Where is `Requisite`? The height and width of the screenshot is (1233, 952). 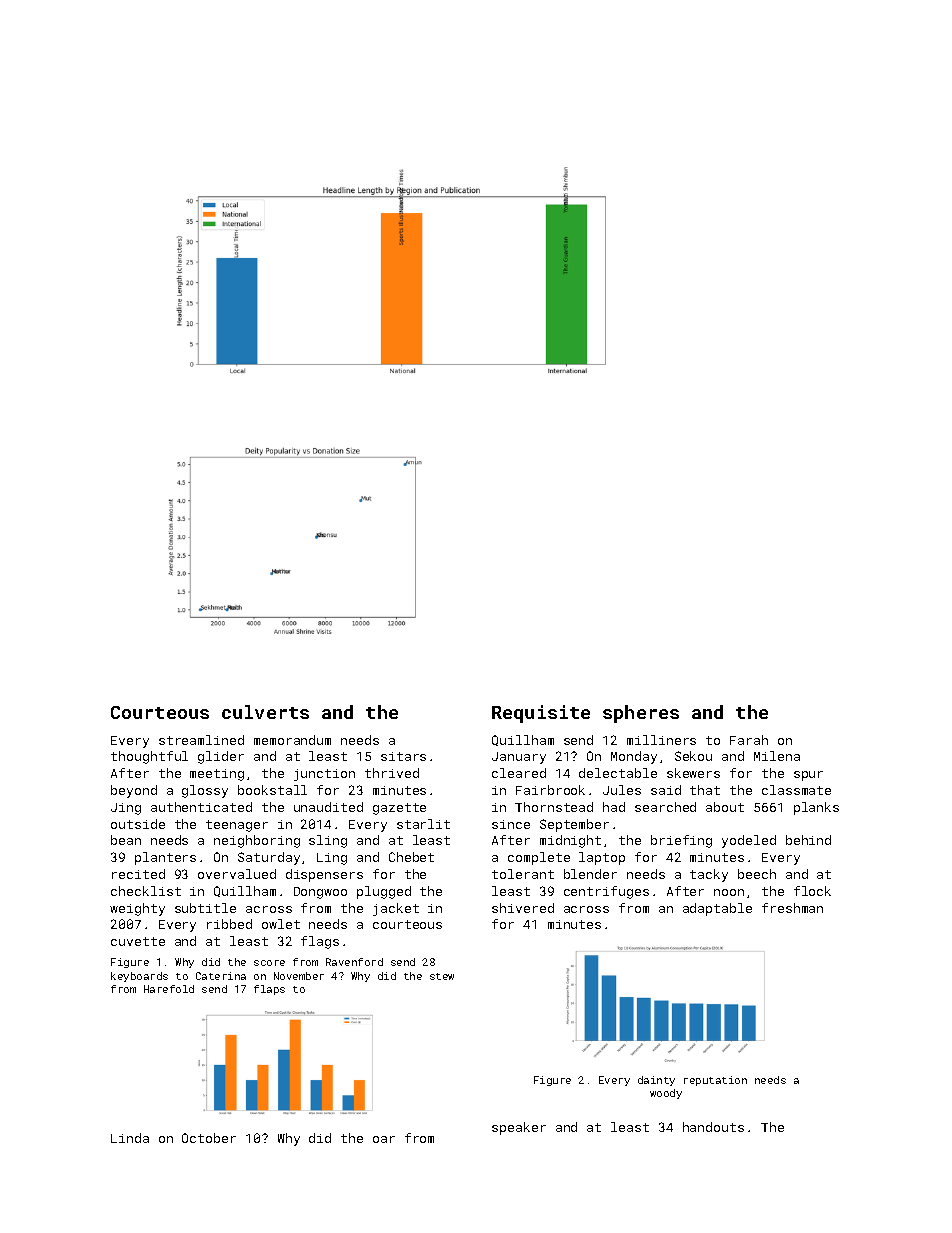
Requisite is located at coordinates (541, 714).
